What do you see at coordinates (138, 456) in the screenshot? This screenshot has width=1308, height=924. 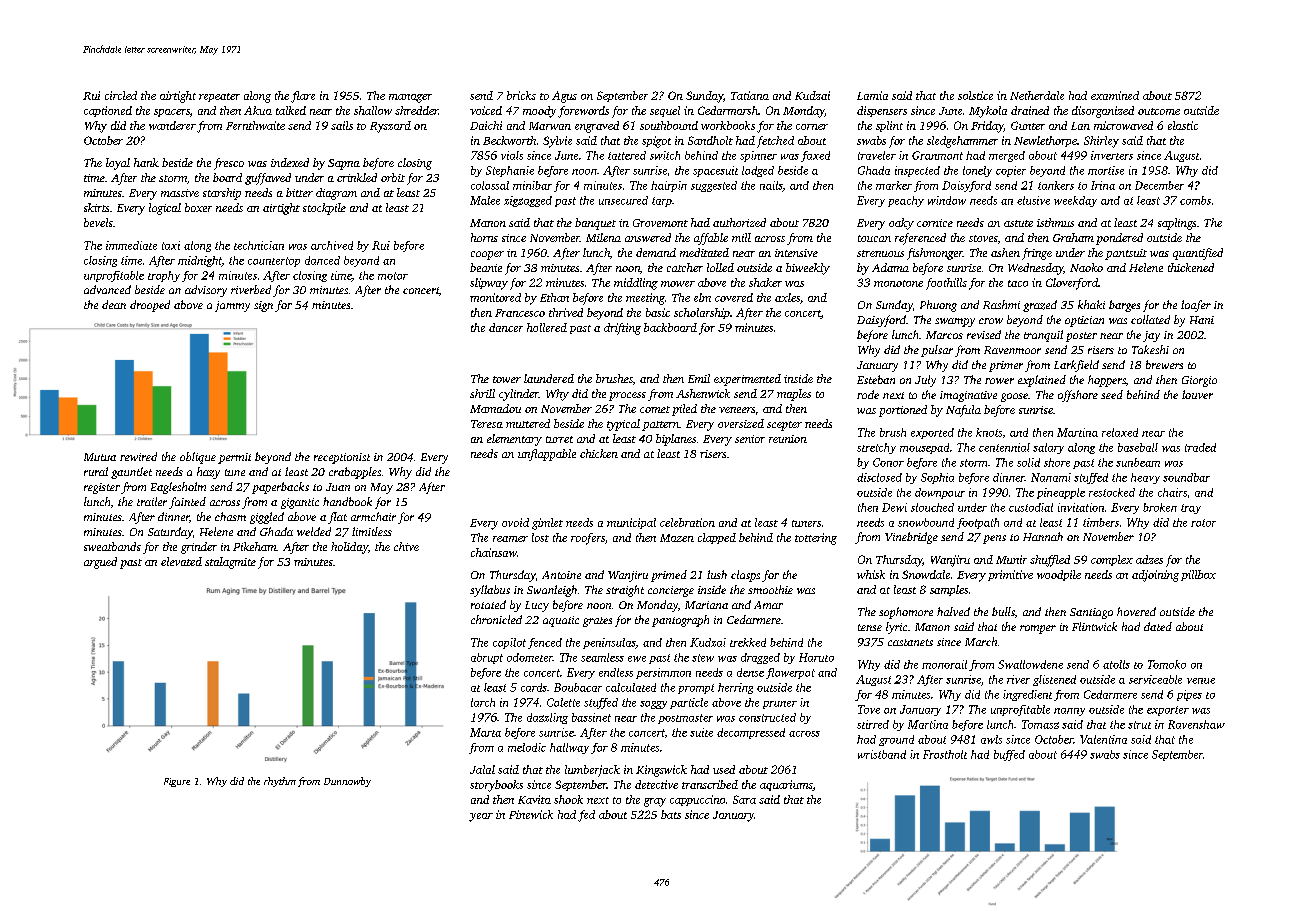 I see `rewired` at bounding box center [138, 456].
